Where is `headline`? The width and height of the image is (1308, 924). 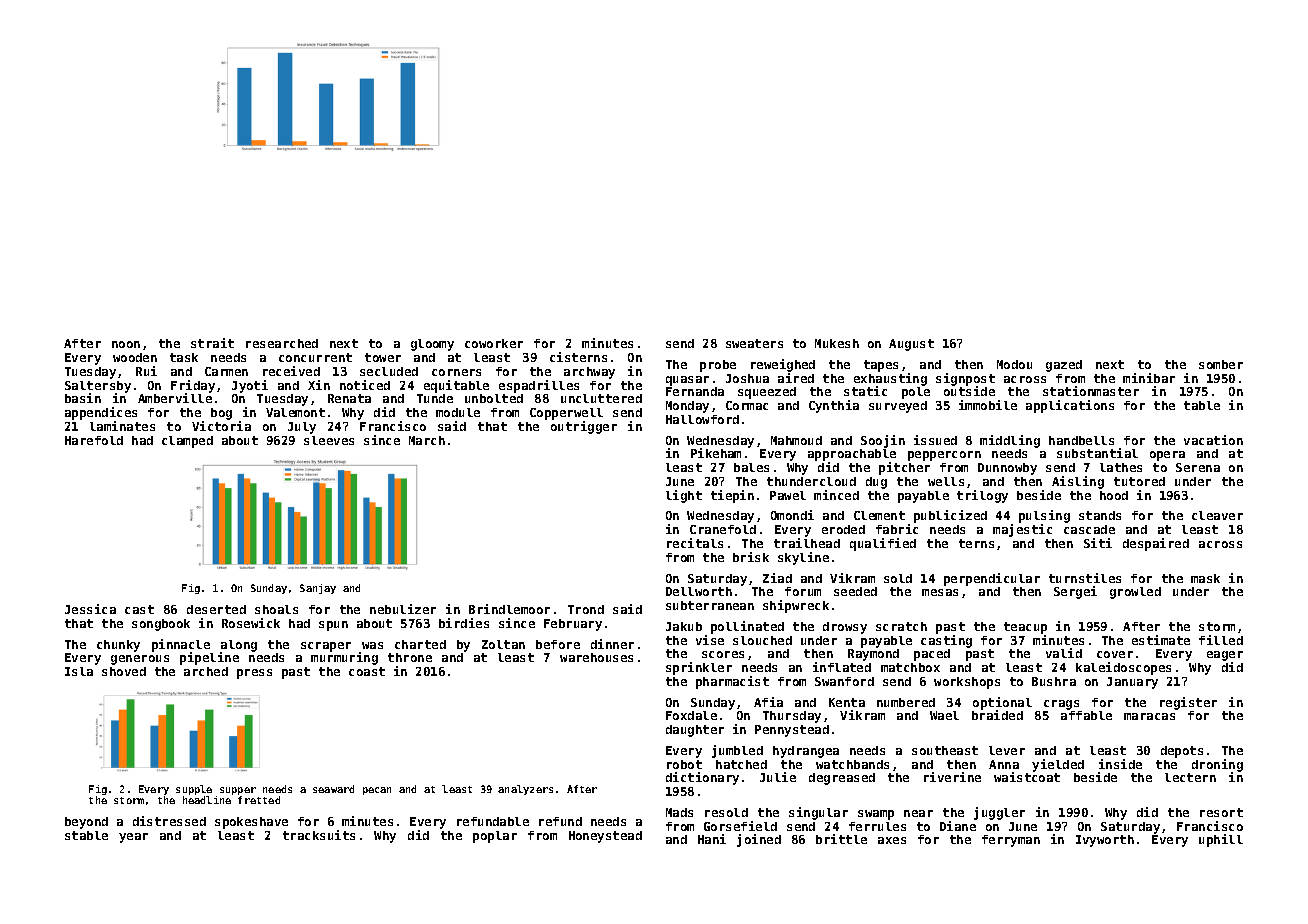
headline is located at coordinates (207, 800).
